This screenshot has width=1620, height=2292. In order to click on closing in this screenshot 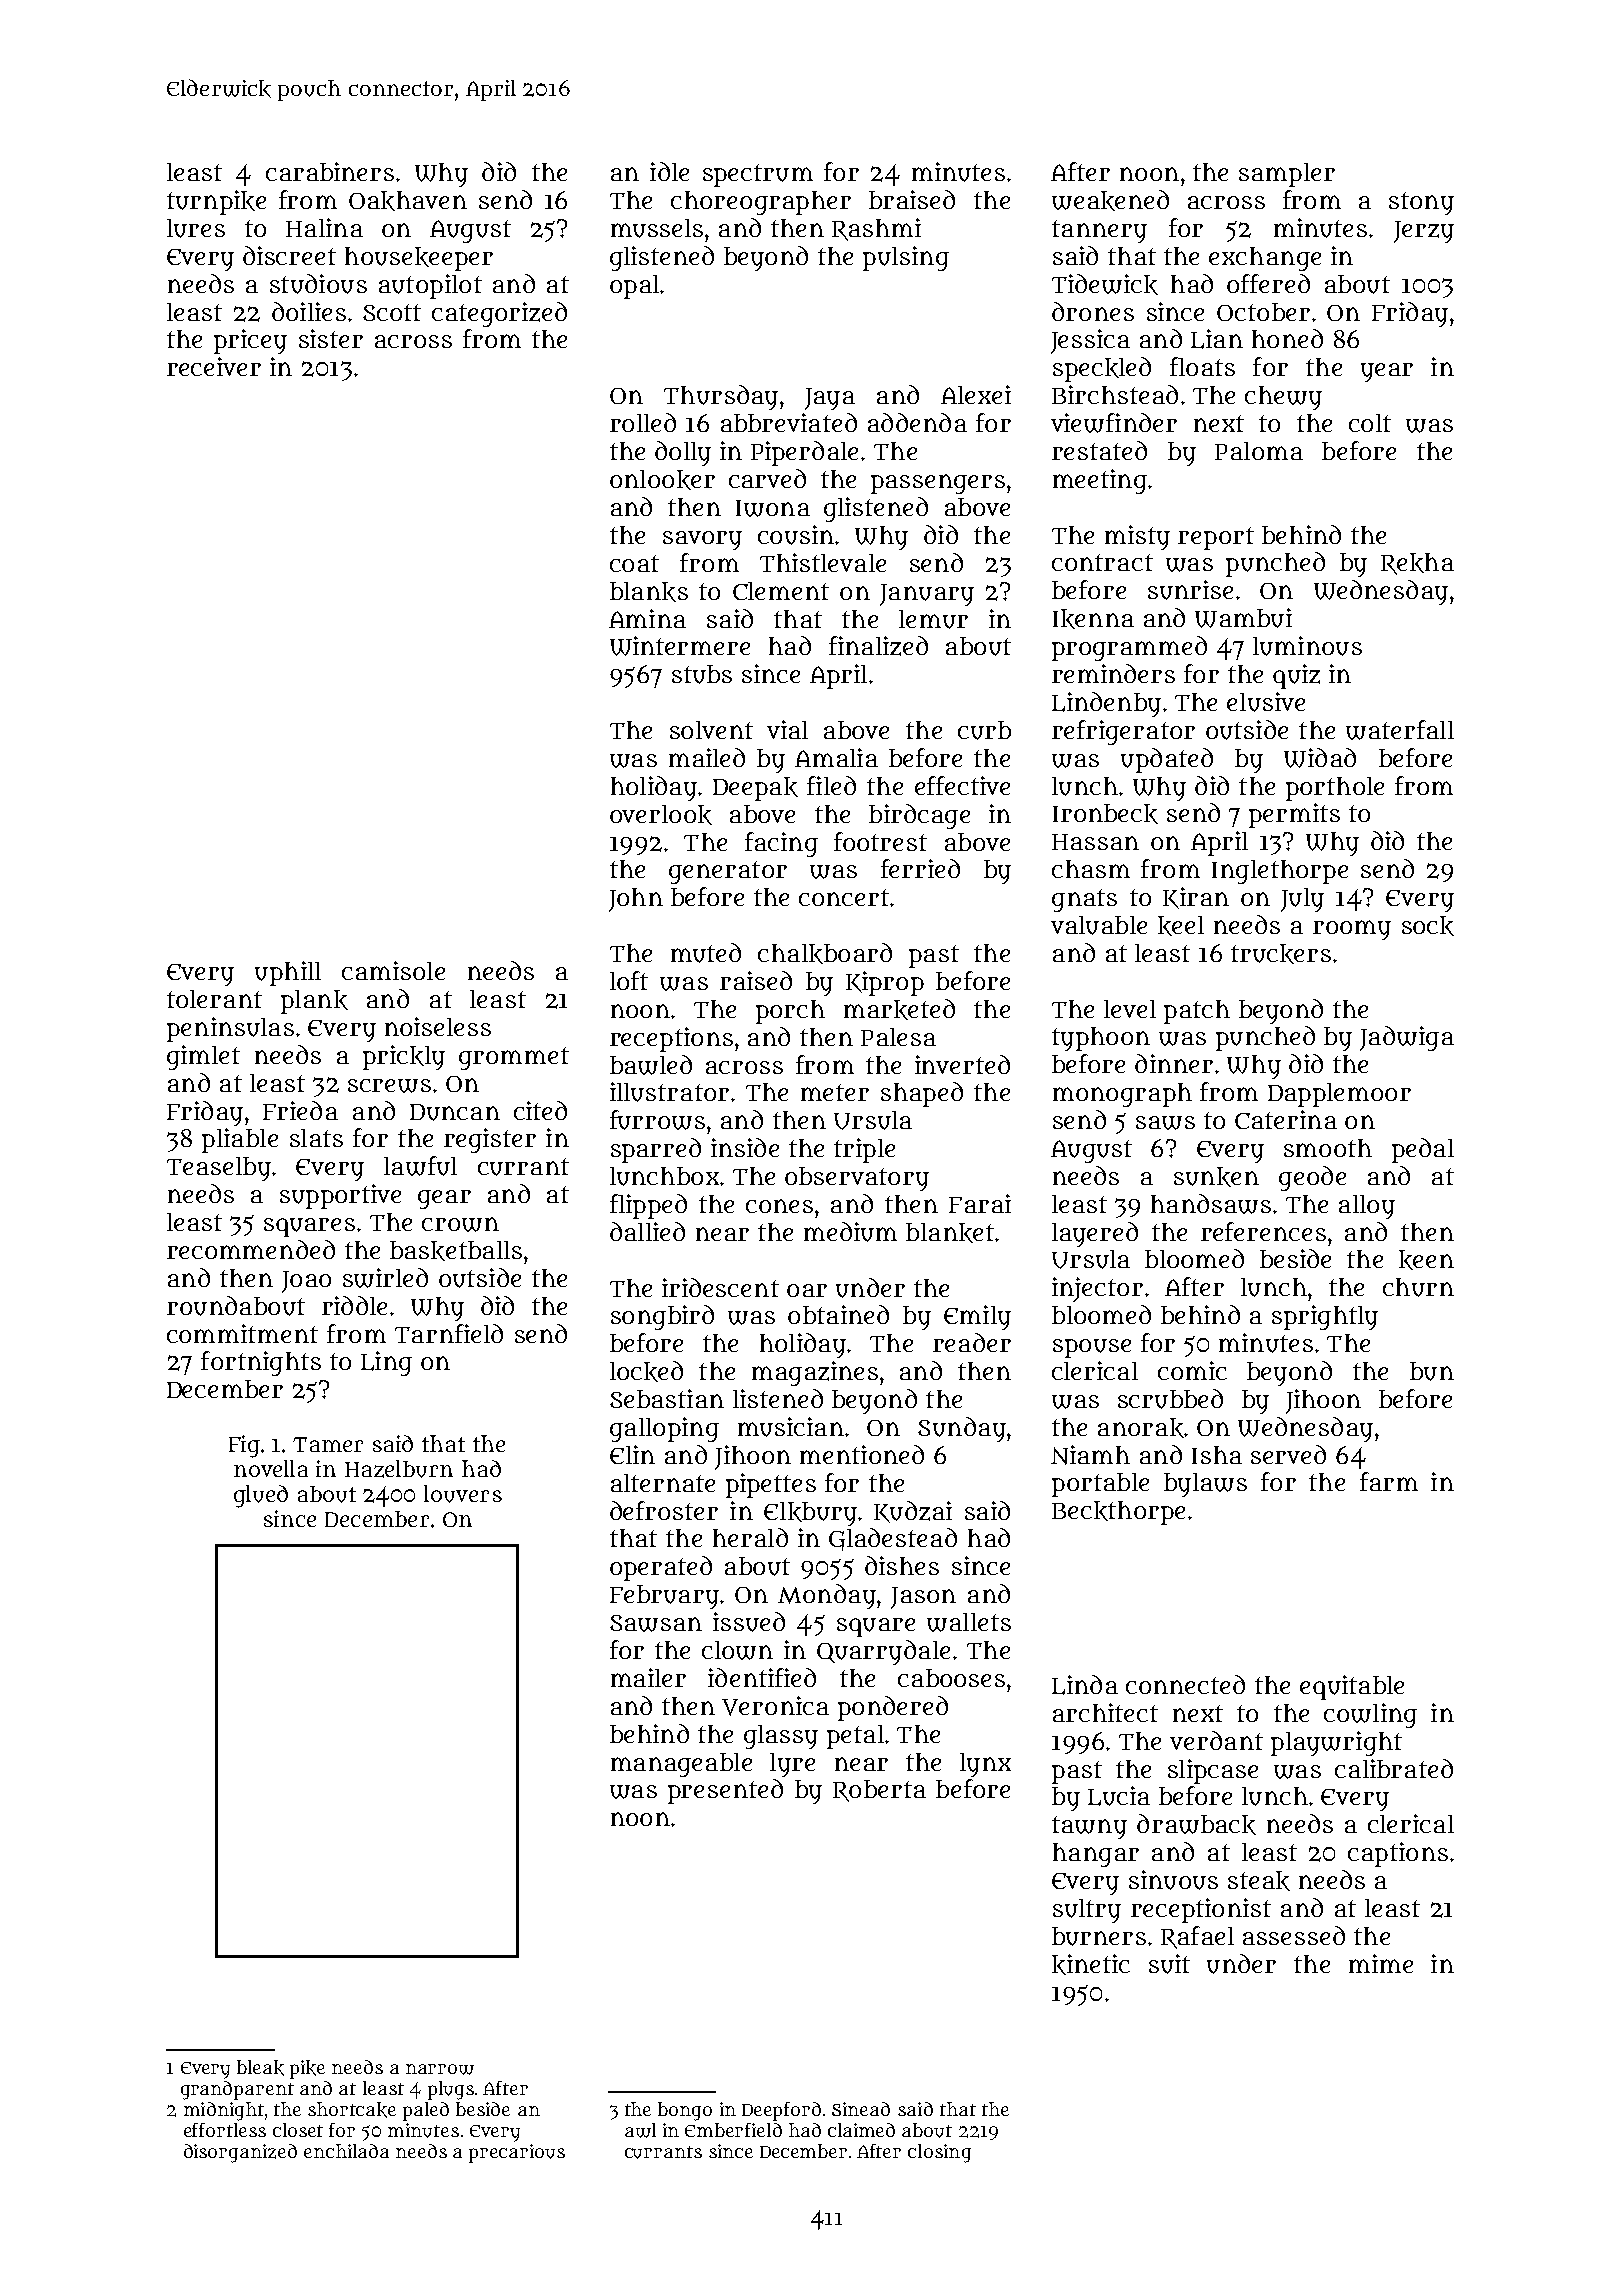, I will do `click(939, 2153)`.
